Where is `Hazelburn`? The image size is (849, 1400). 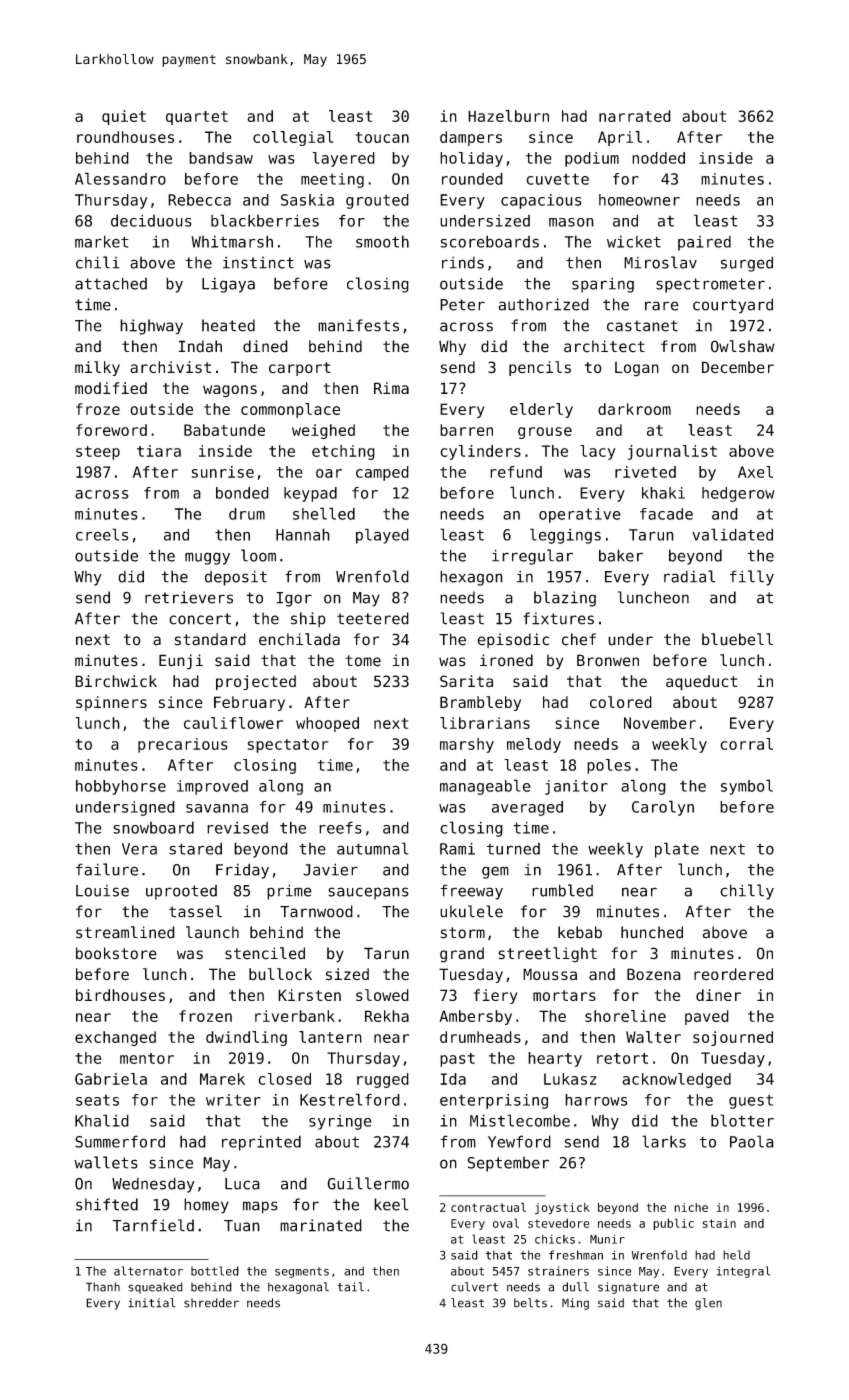 Hazelburn is located at coordinates (508, 116).
